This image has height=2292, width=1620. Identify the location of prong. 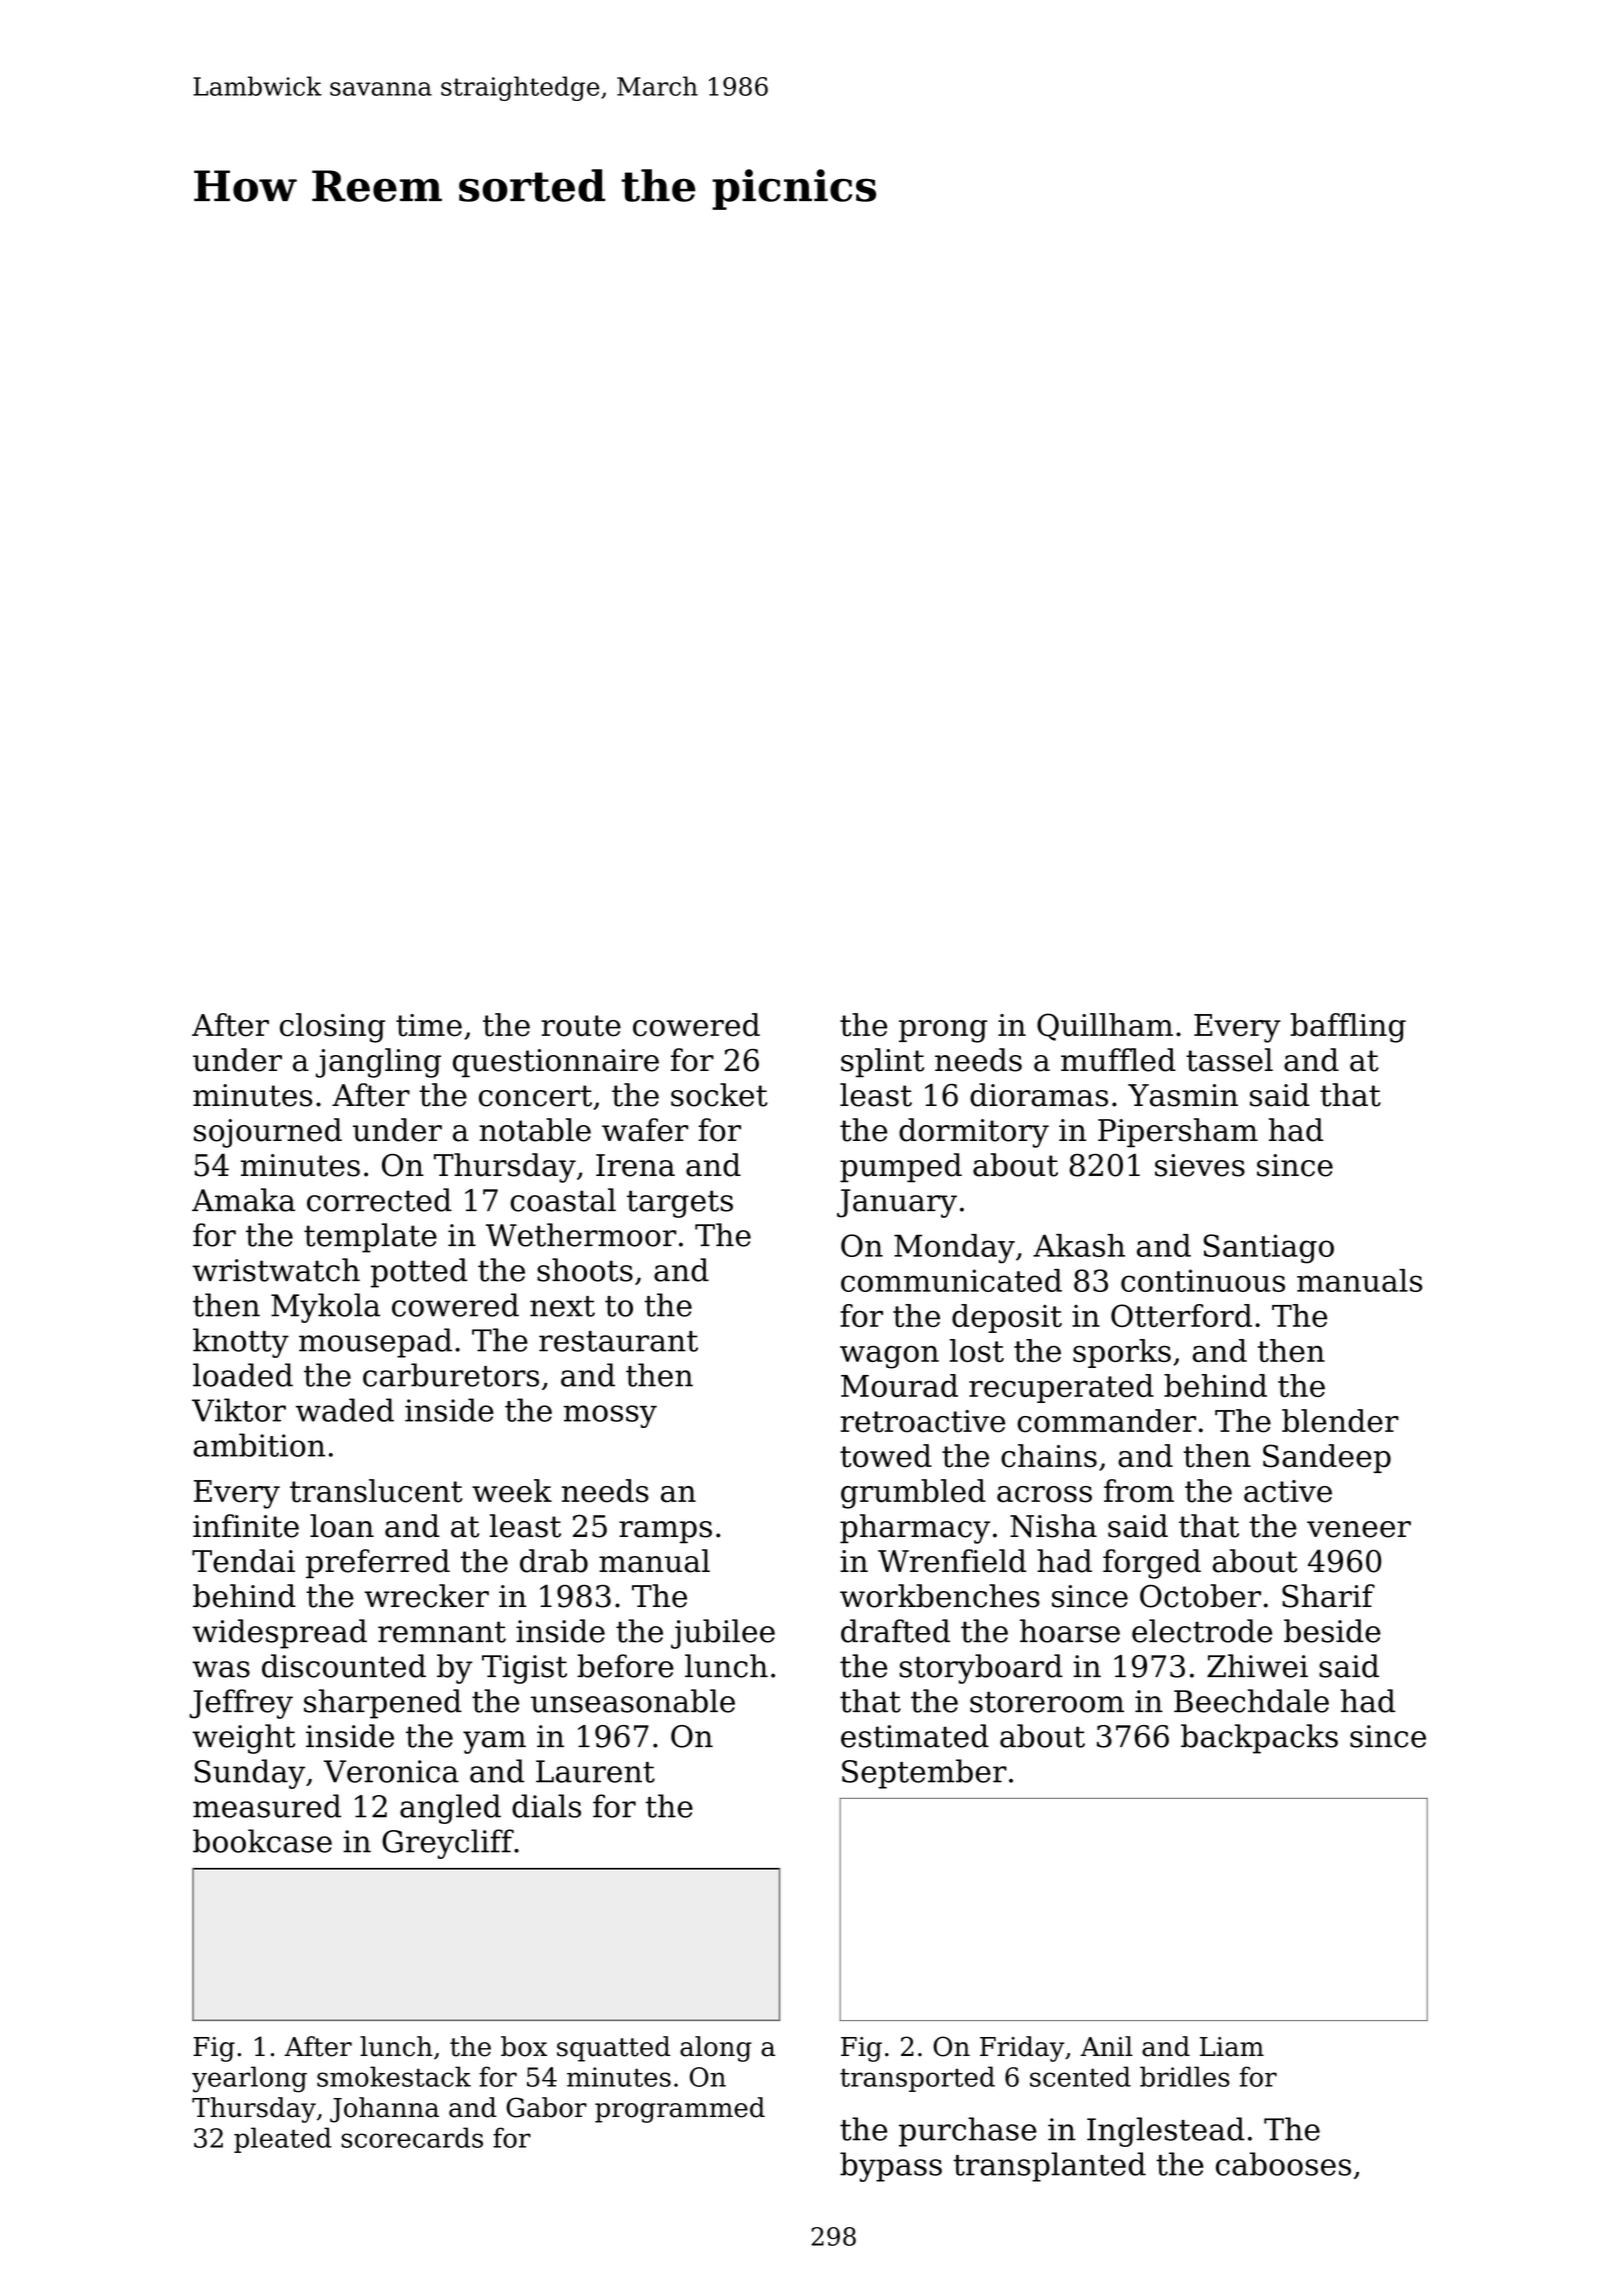
(943, 1031).
